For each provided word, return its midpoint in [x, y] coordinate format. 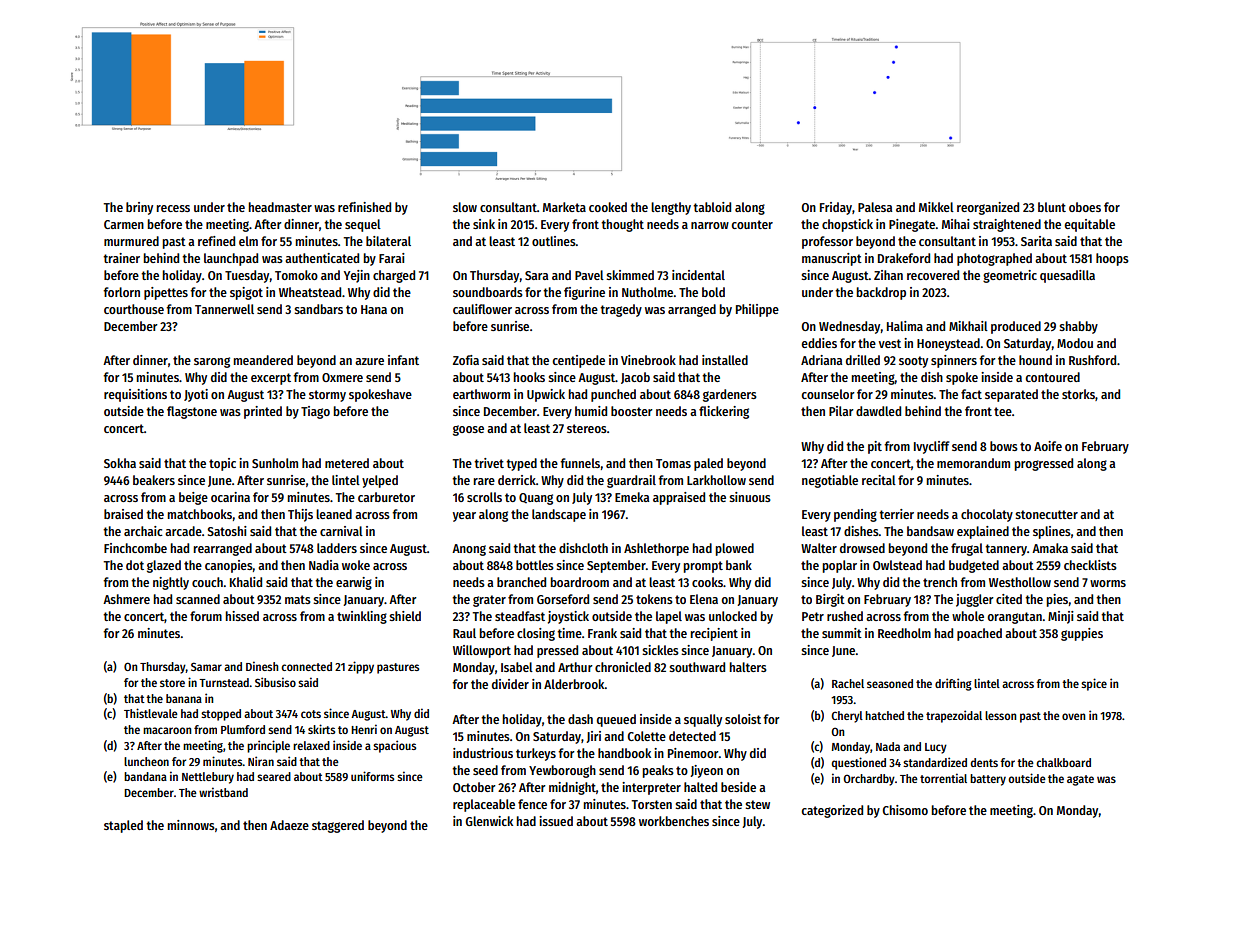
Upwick [546, 395]
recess [173, 208]
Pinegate [912, 225]
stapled [123, 826]
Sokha [120, 463]
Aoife [1048, 446]
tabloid [712, 207]
